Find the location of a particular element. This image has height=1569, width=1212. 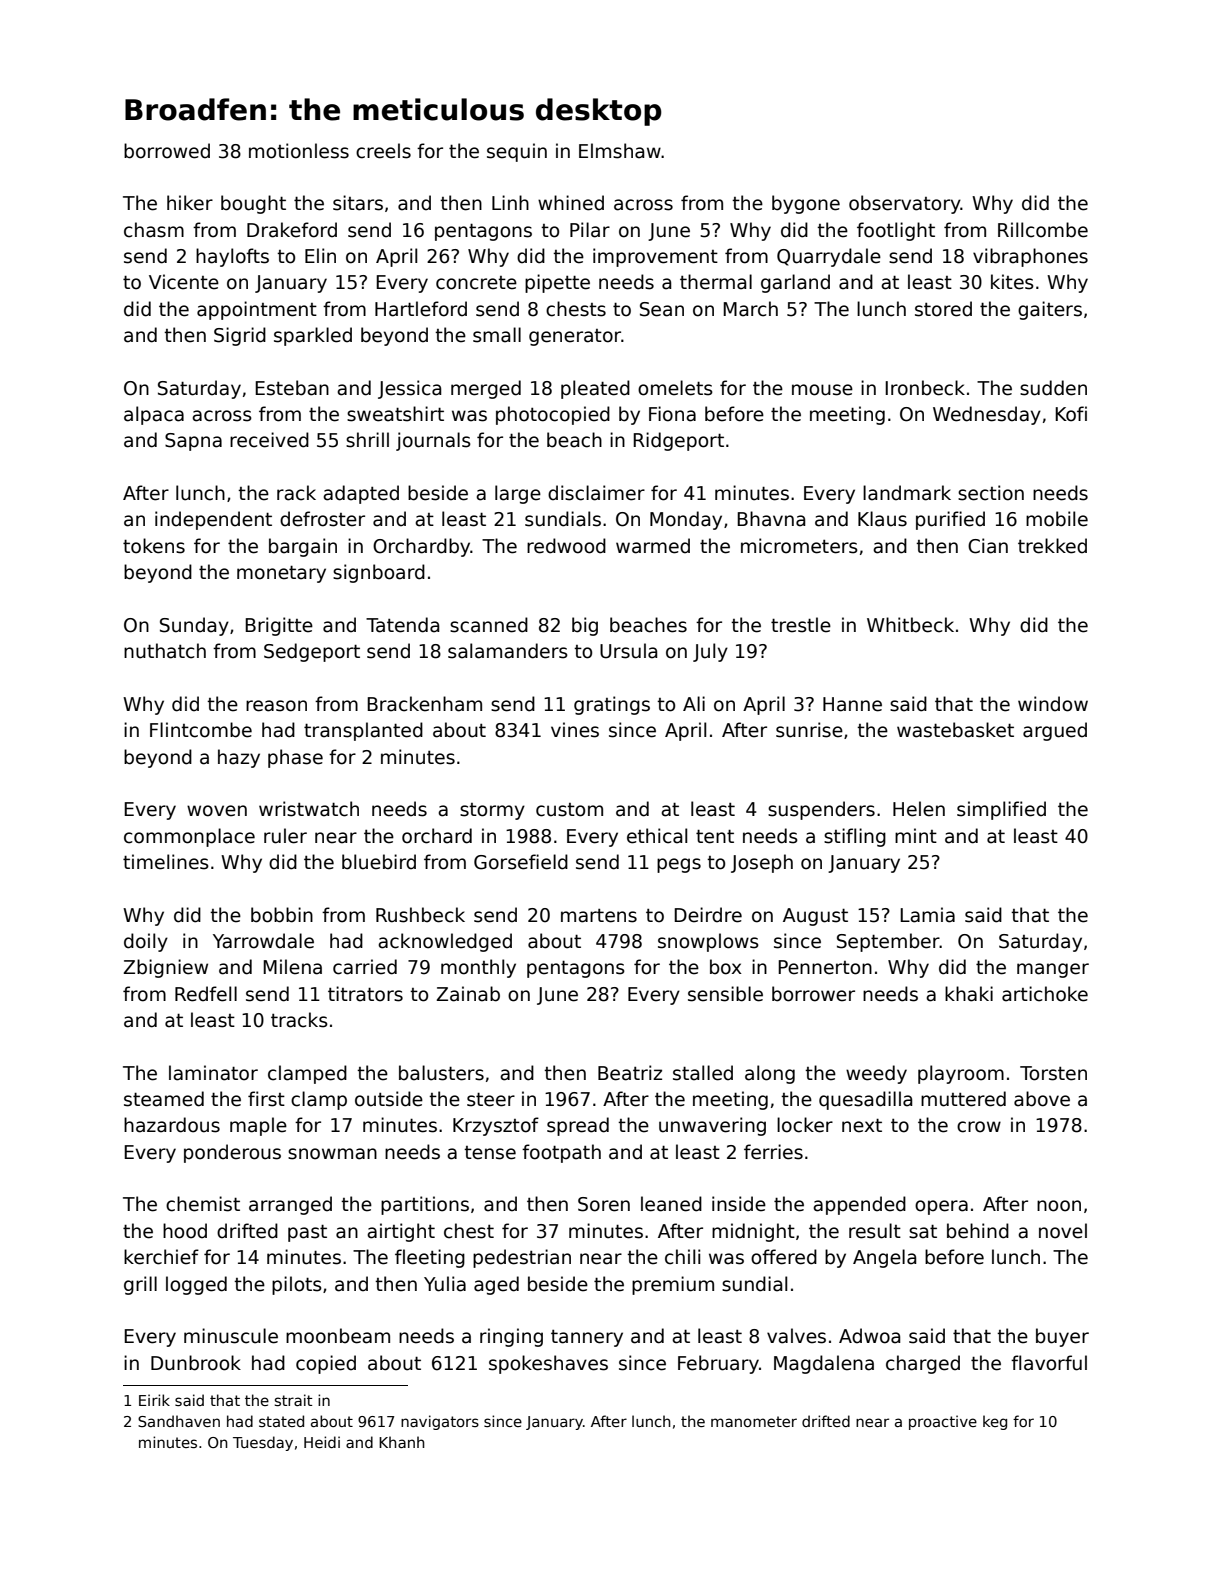

crow is located at coordinates (979, 1127).
